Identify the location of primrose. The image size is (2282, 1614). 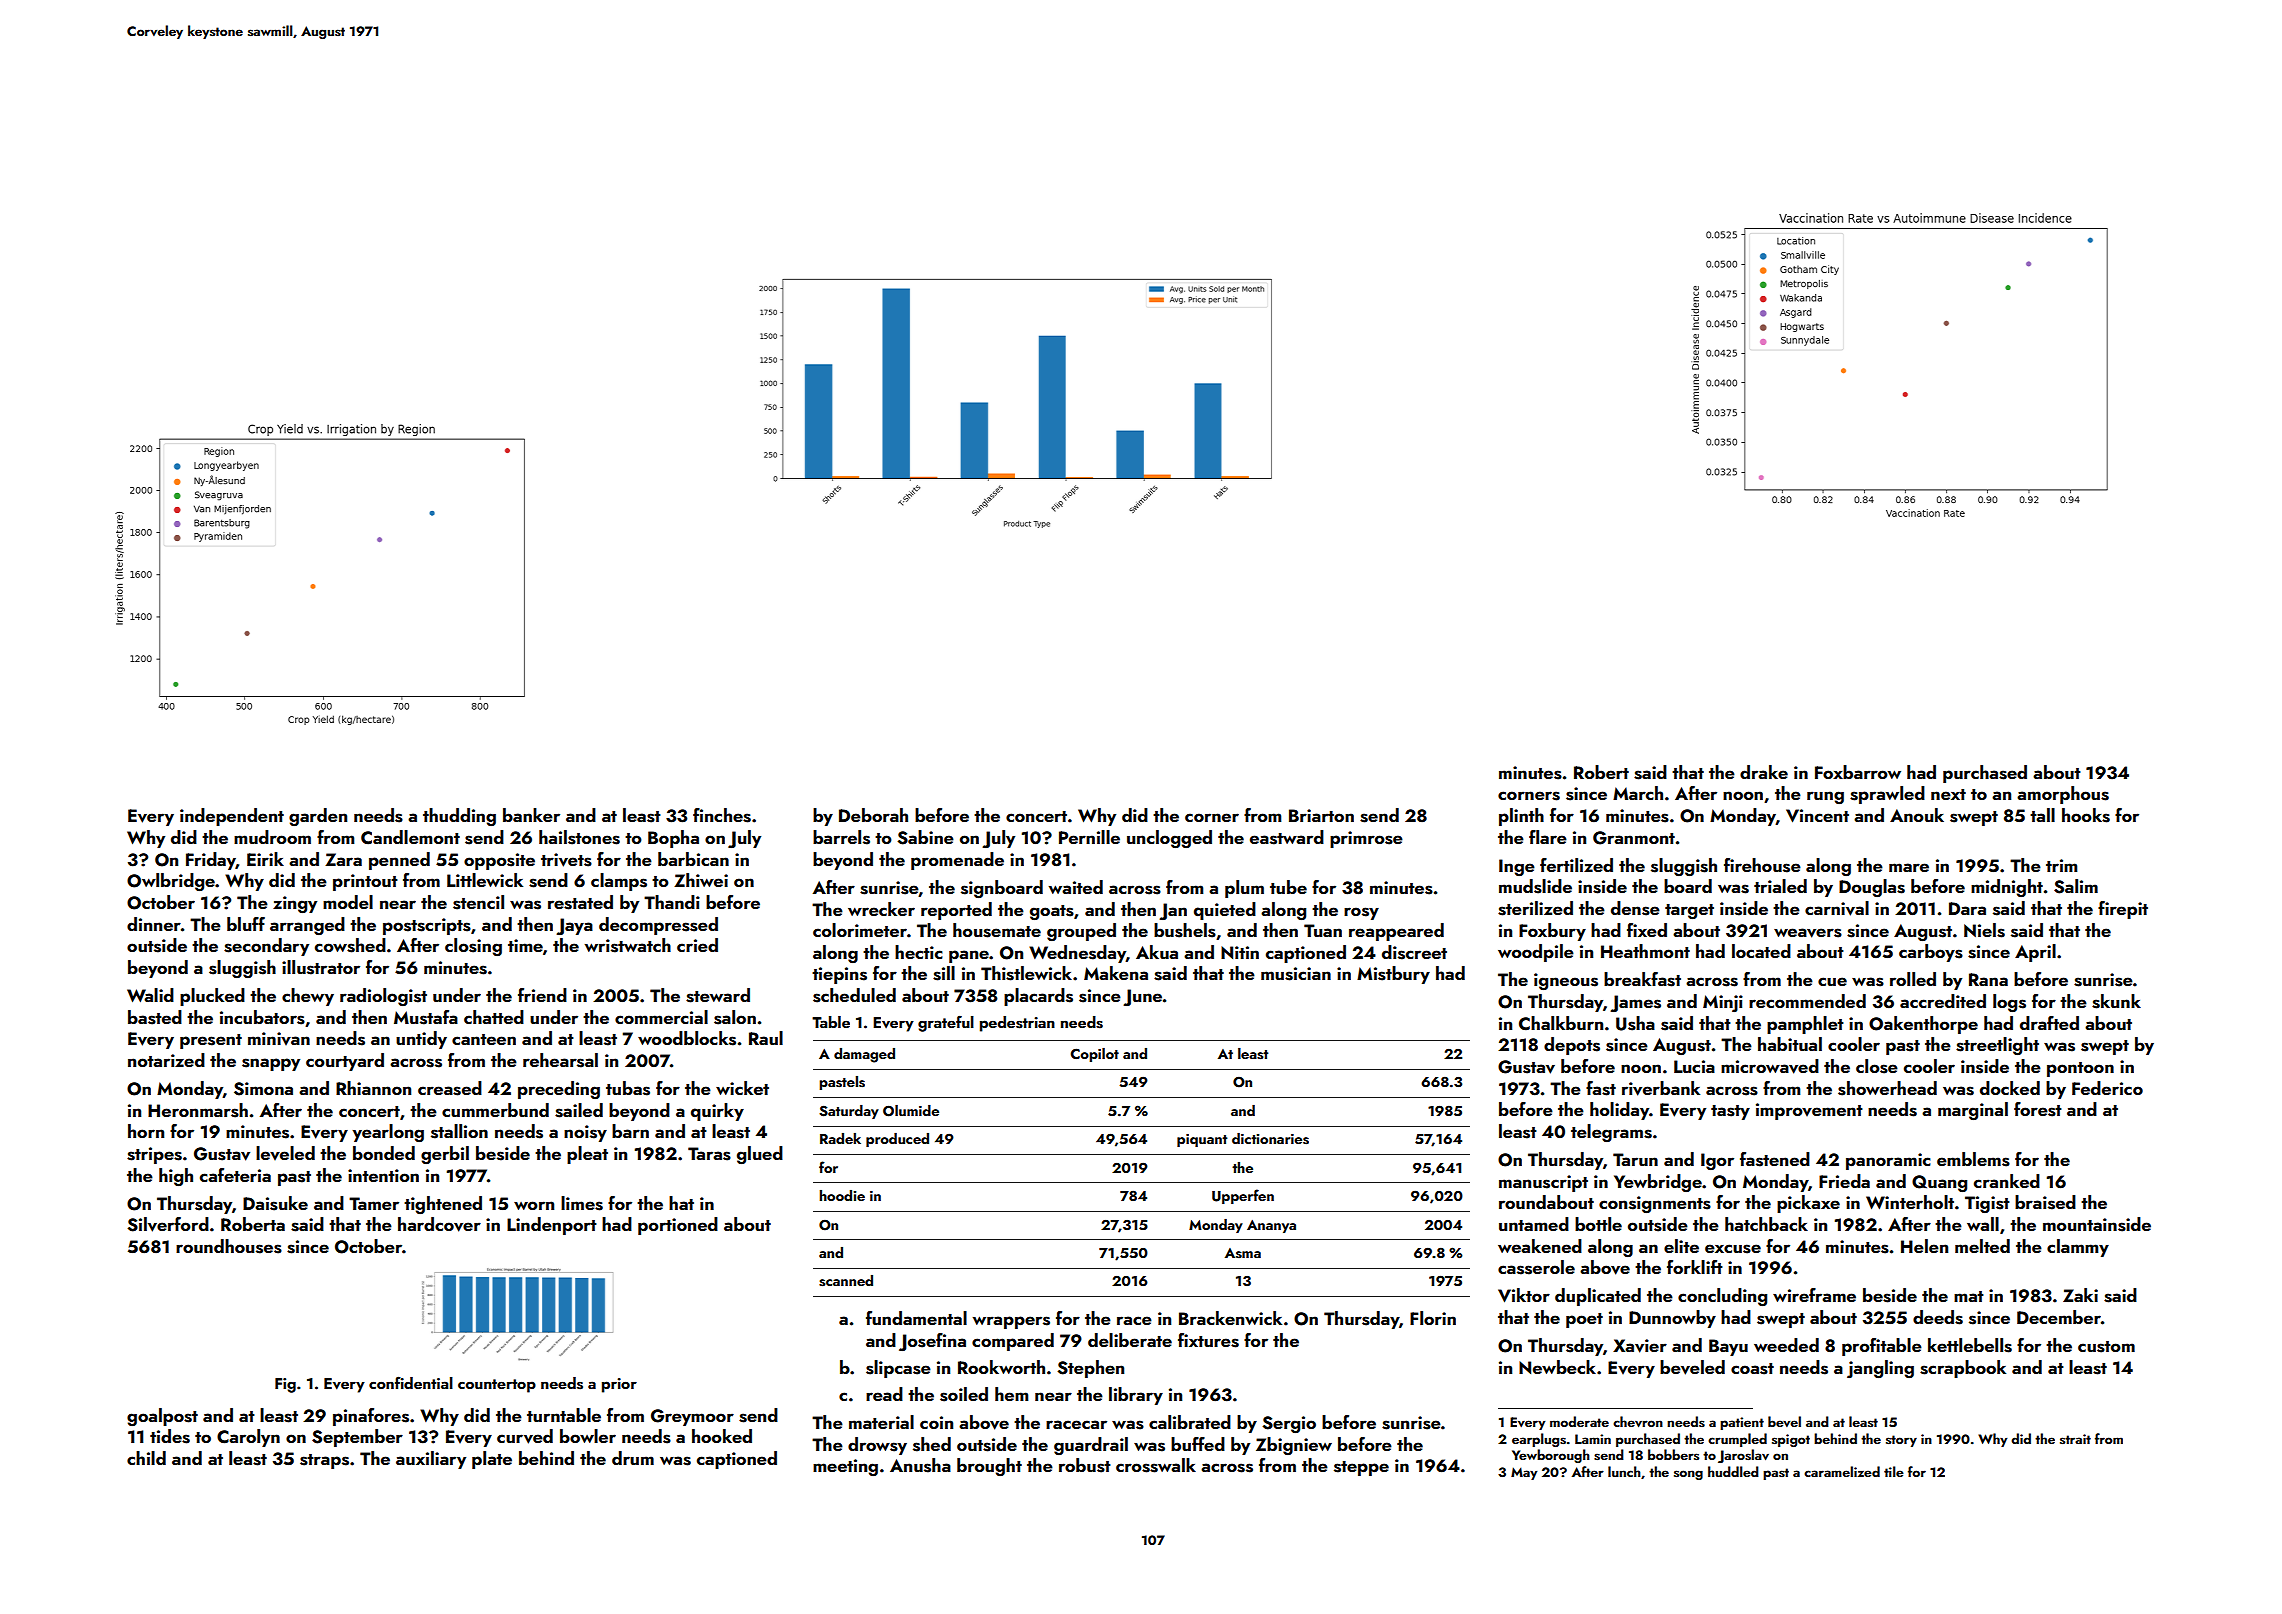
(1366, 839).
